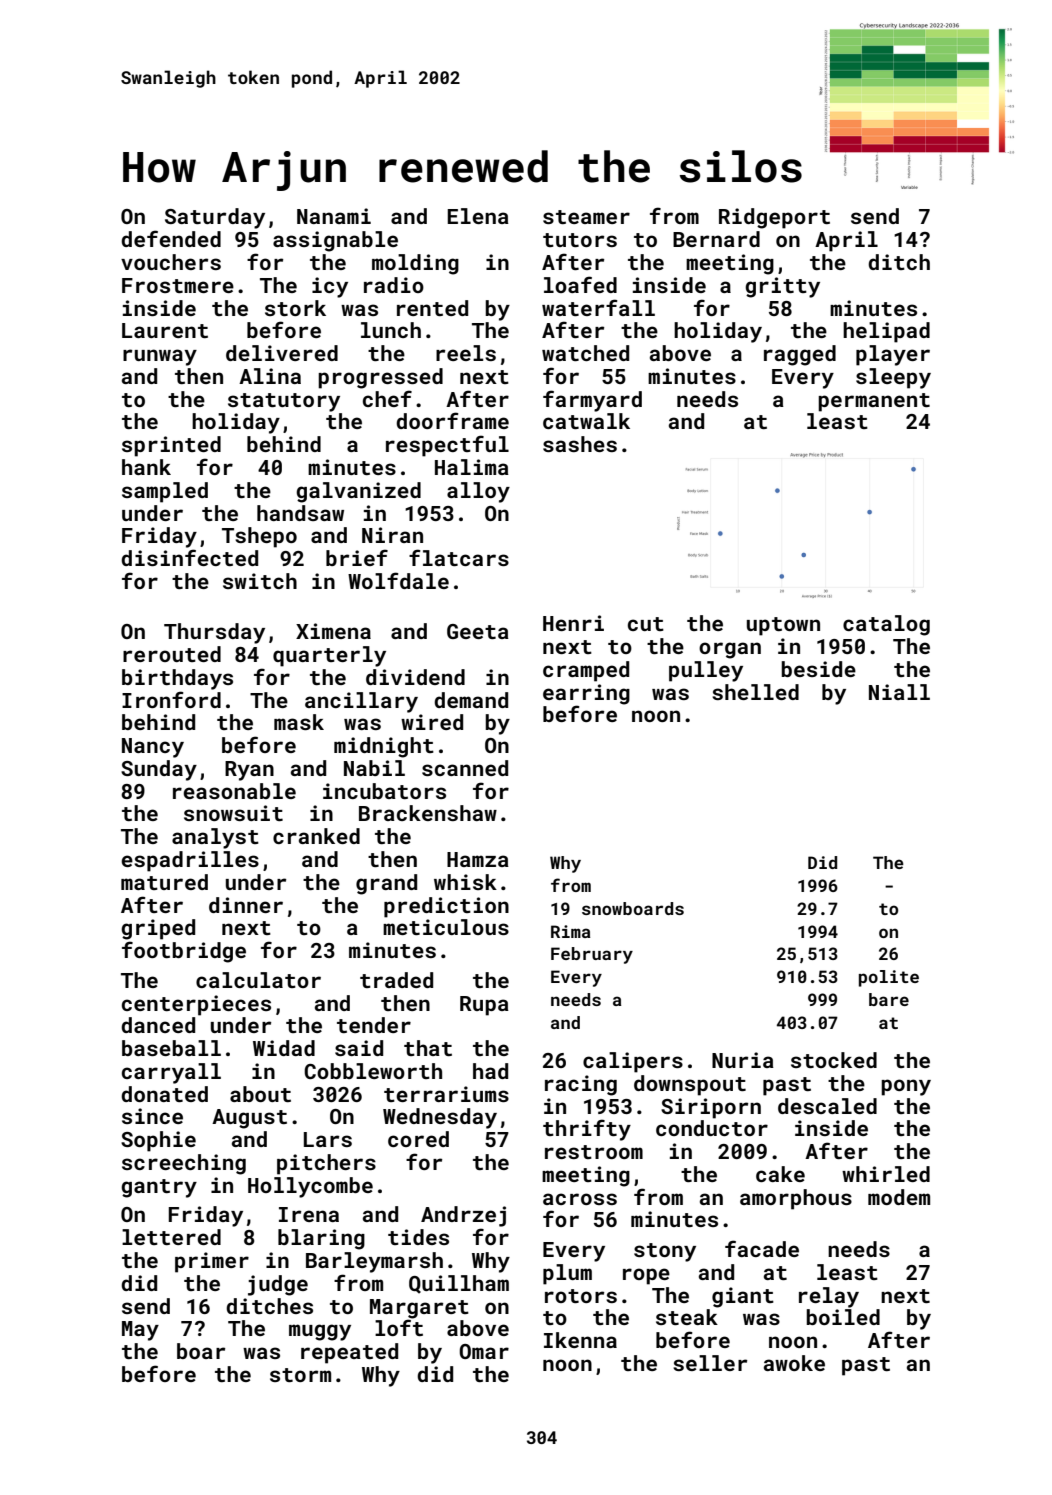  What do you see at coordinates (478, 216) in the page?
I see `Elena` at bounding box center [478, 216].
